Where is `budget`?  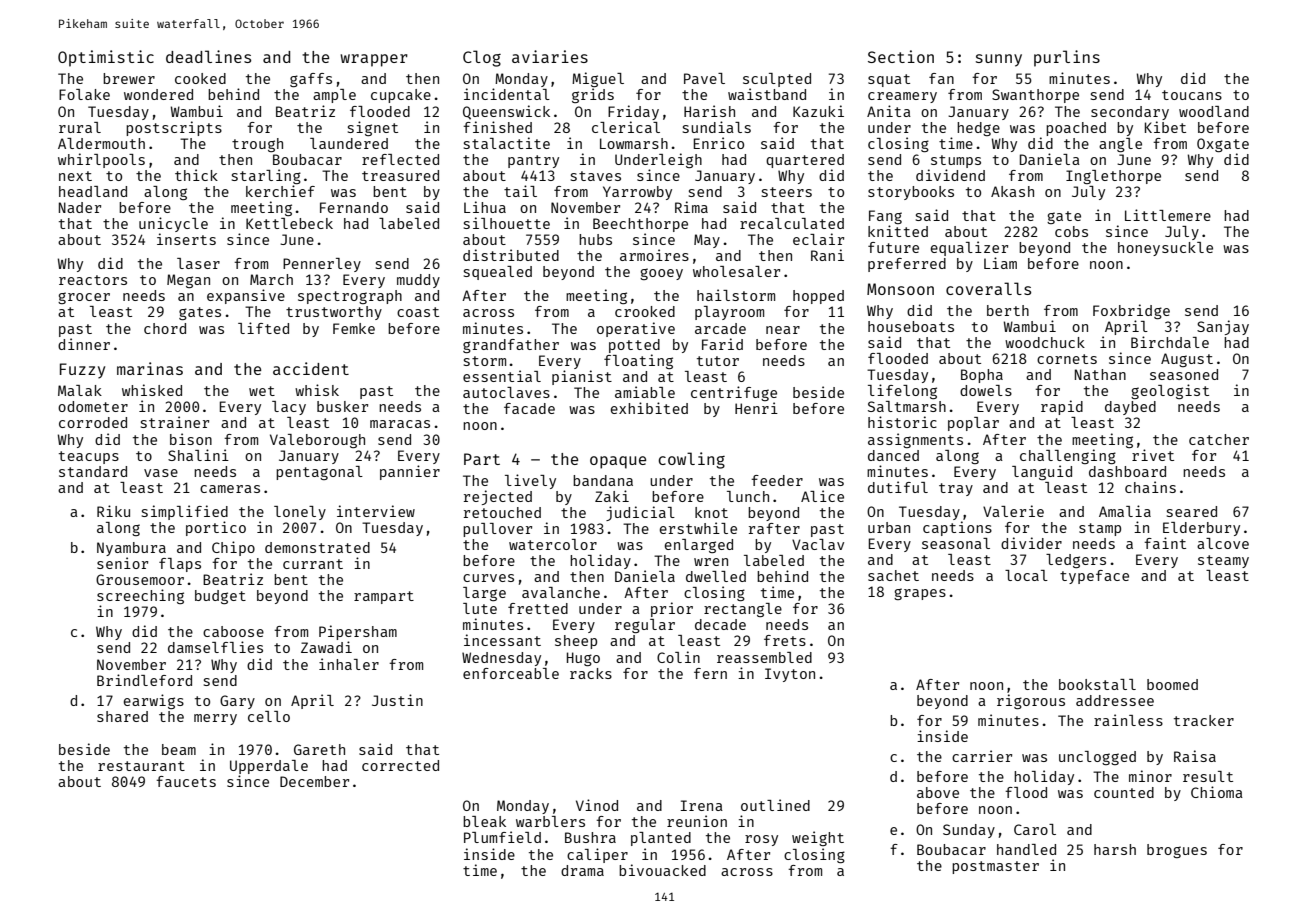
budget is located at coordinates (220, 597).
